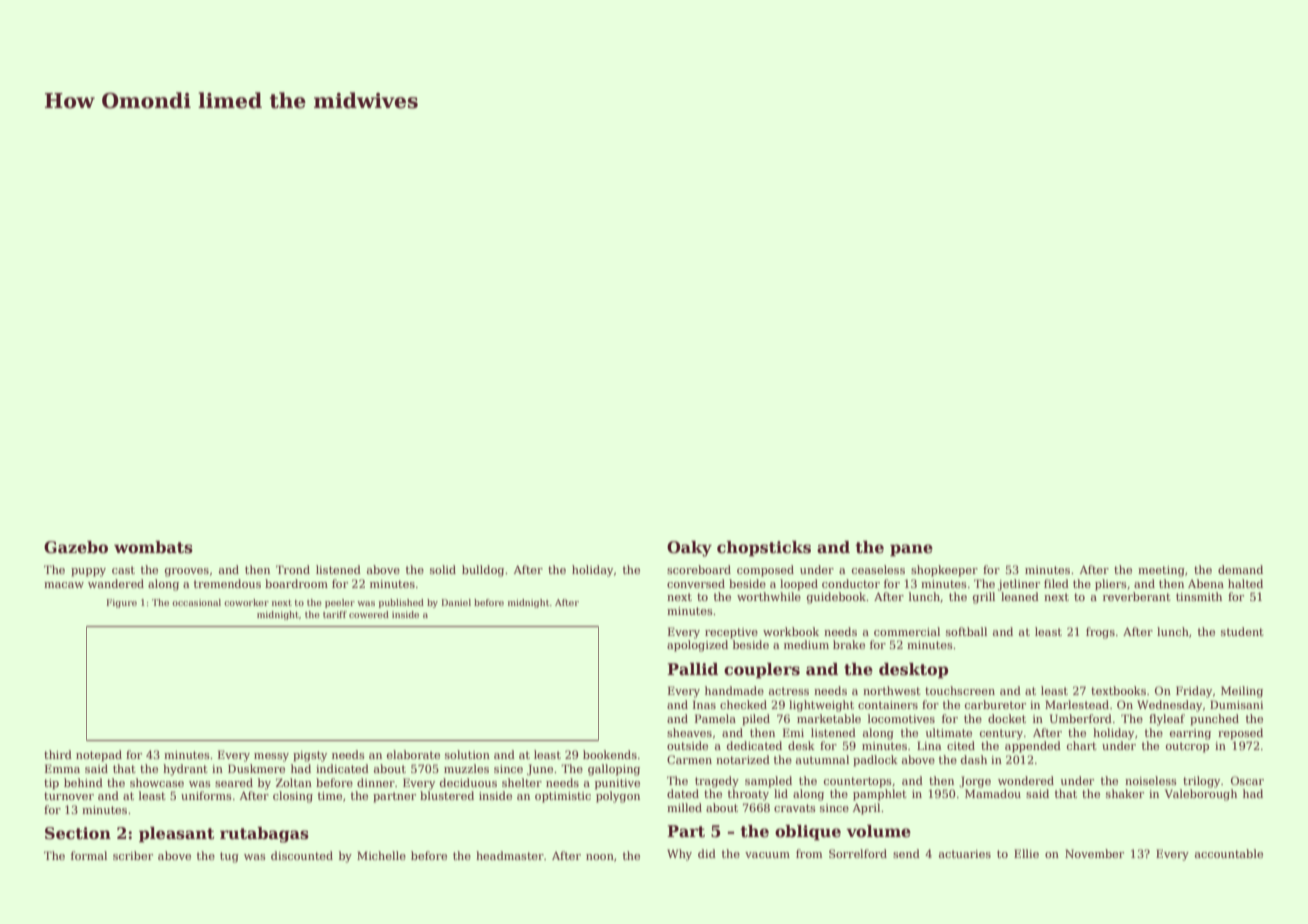 This document has height=924, width=1308. I want to click on volume, so click(878, 831).
